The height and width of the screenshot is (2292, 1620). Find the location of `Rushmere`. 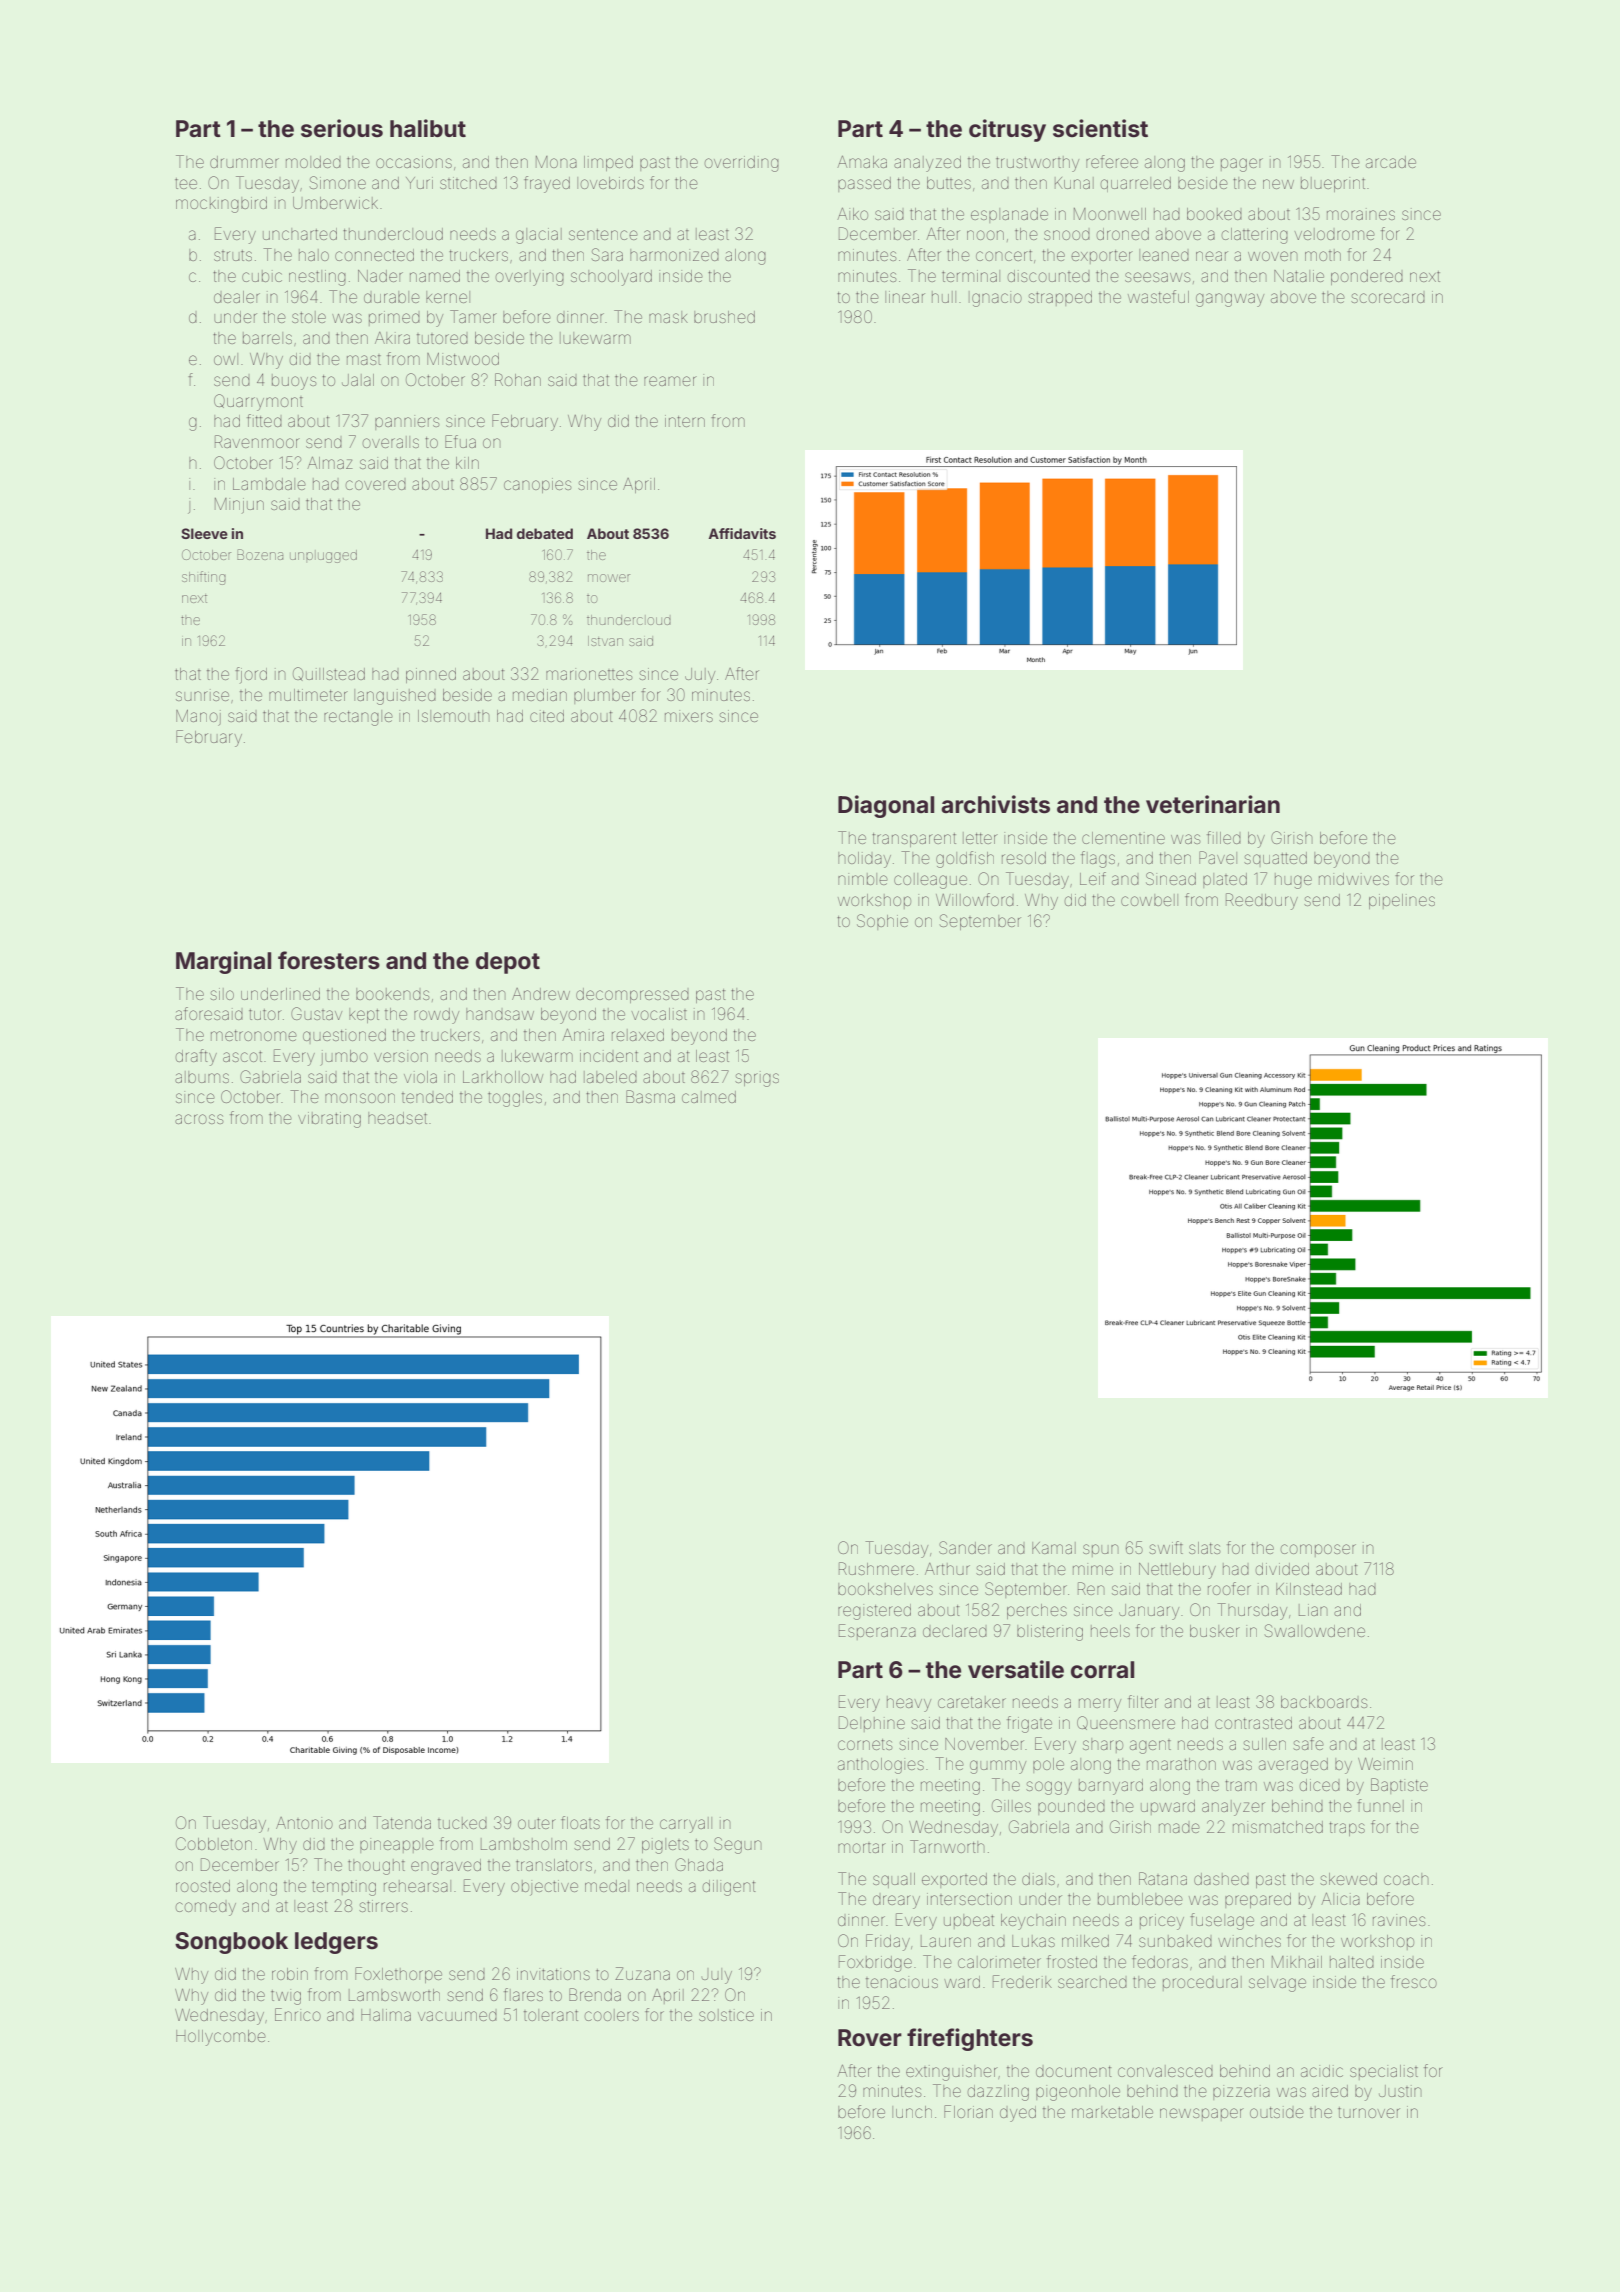

Rushmere is located at coordinates (876, 1568).
